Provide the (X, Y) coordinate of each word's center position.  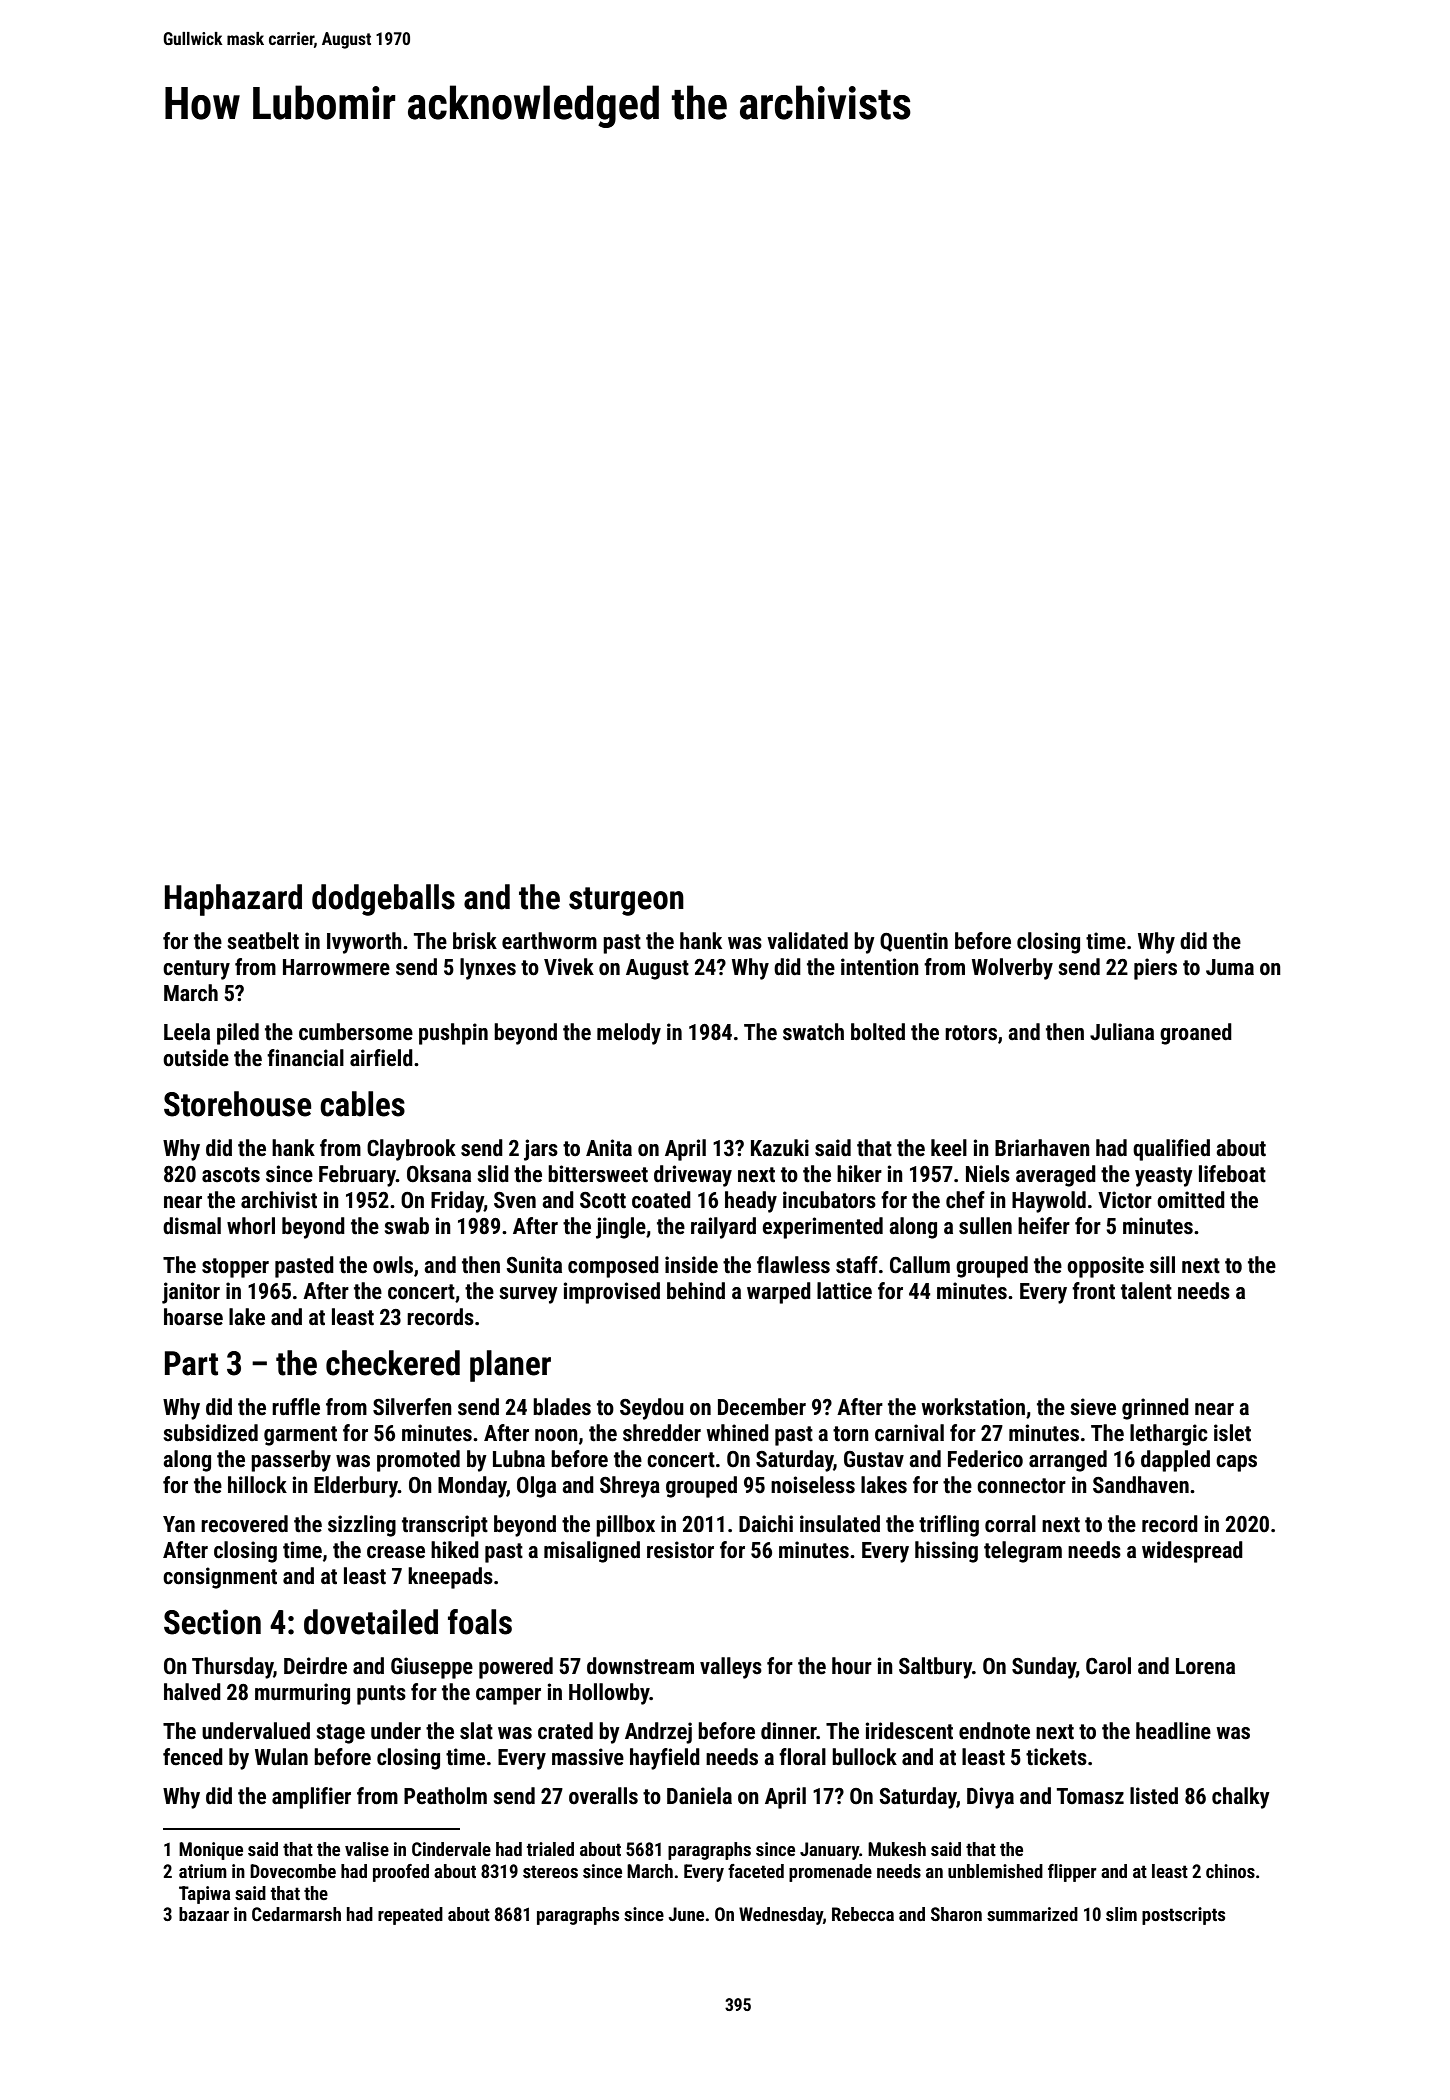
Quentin (914, 942)
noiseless (813, 1485)
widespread (1192, 1552)
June (686, 1914)
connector (1021, 1486)
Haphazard (233, 900)
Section (212, 1622)
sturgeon (626, 901)
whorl (251, 1226)
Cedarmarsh (296, 1914)
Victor (1125, 1200)
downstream (640, 1666)
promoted (418, 1461)
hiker (859, 1174)
